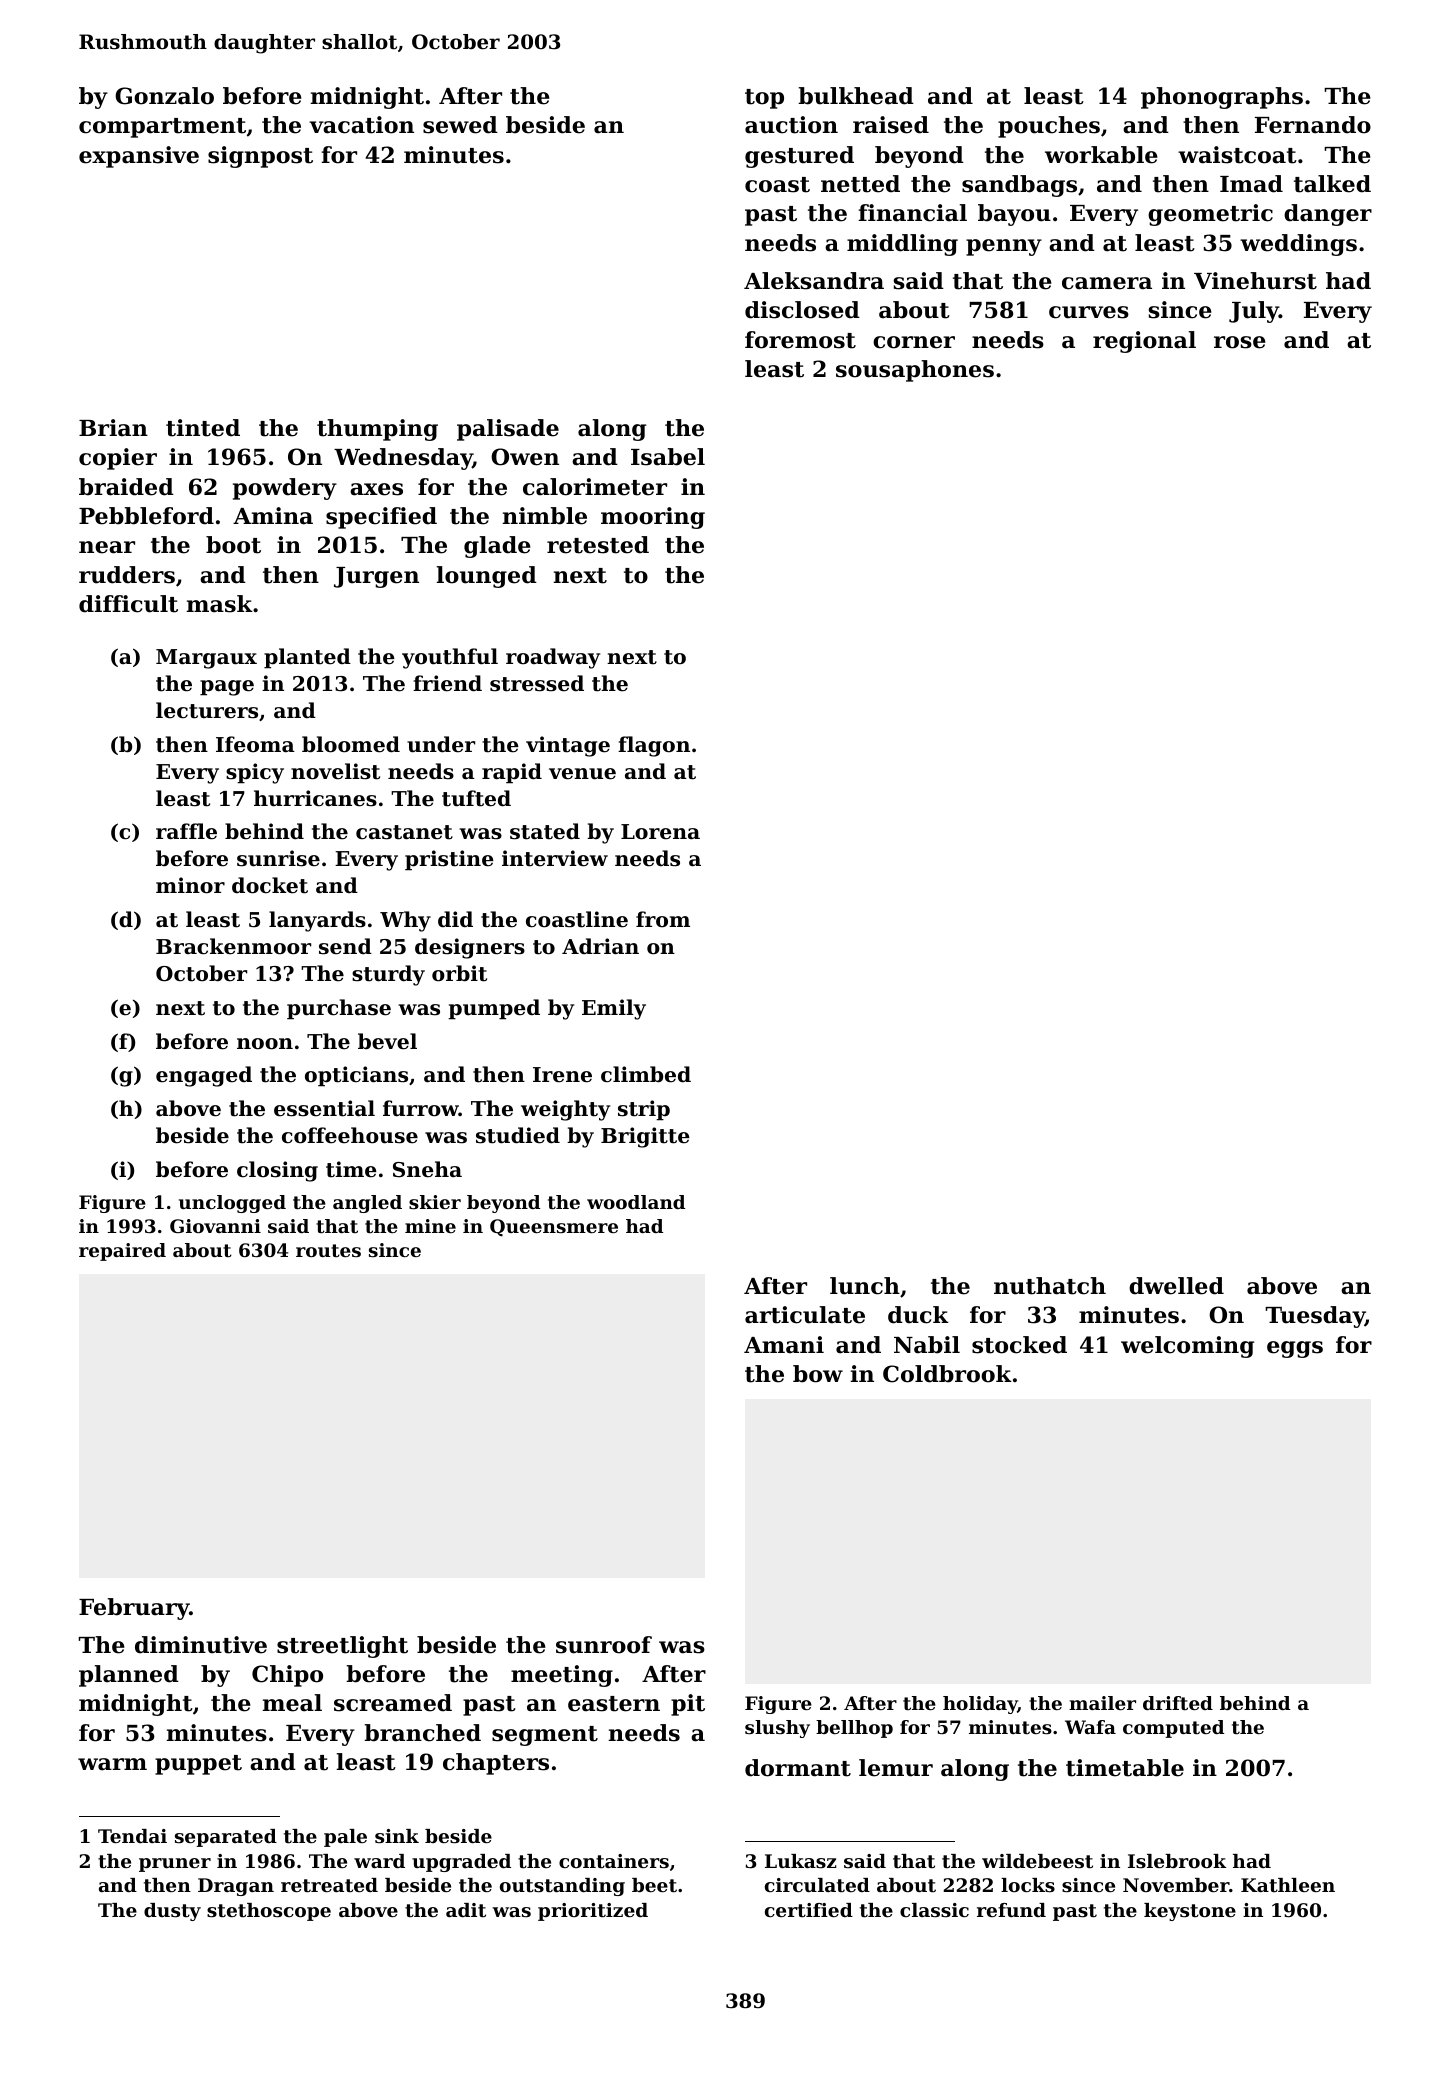 This screenshot has width=1450, height=2100. I want to click on rose, so click(1240, 342).
